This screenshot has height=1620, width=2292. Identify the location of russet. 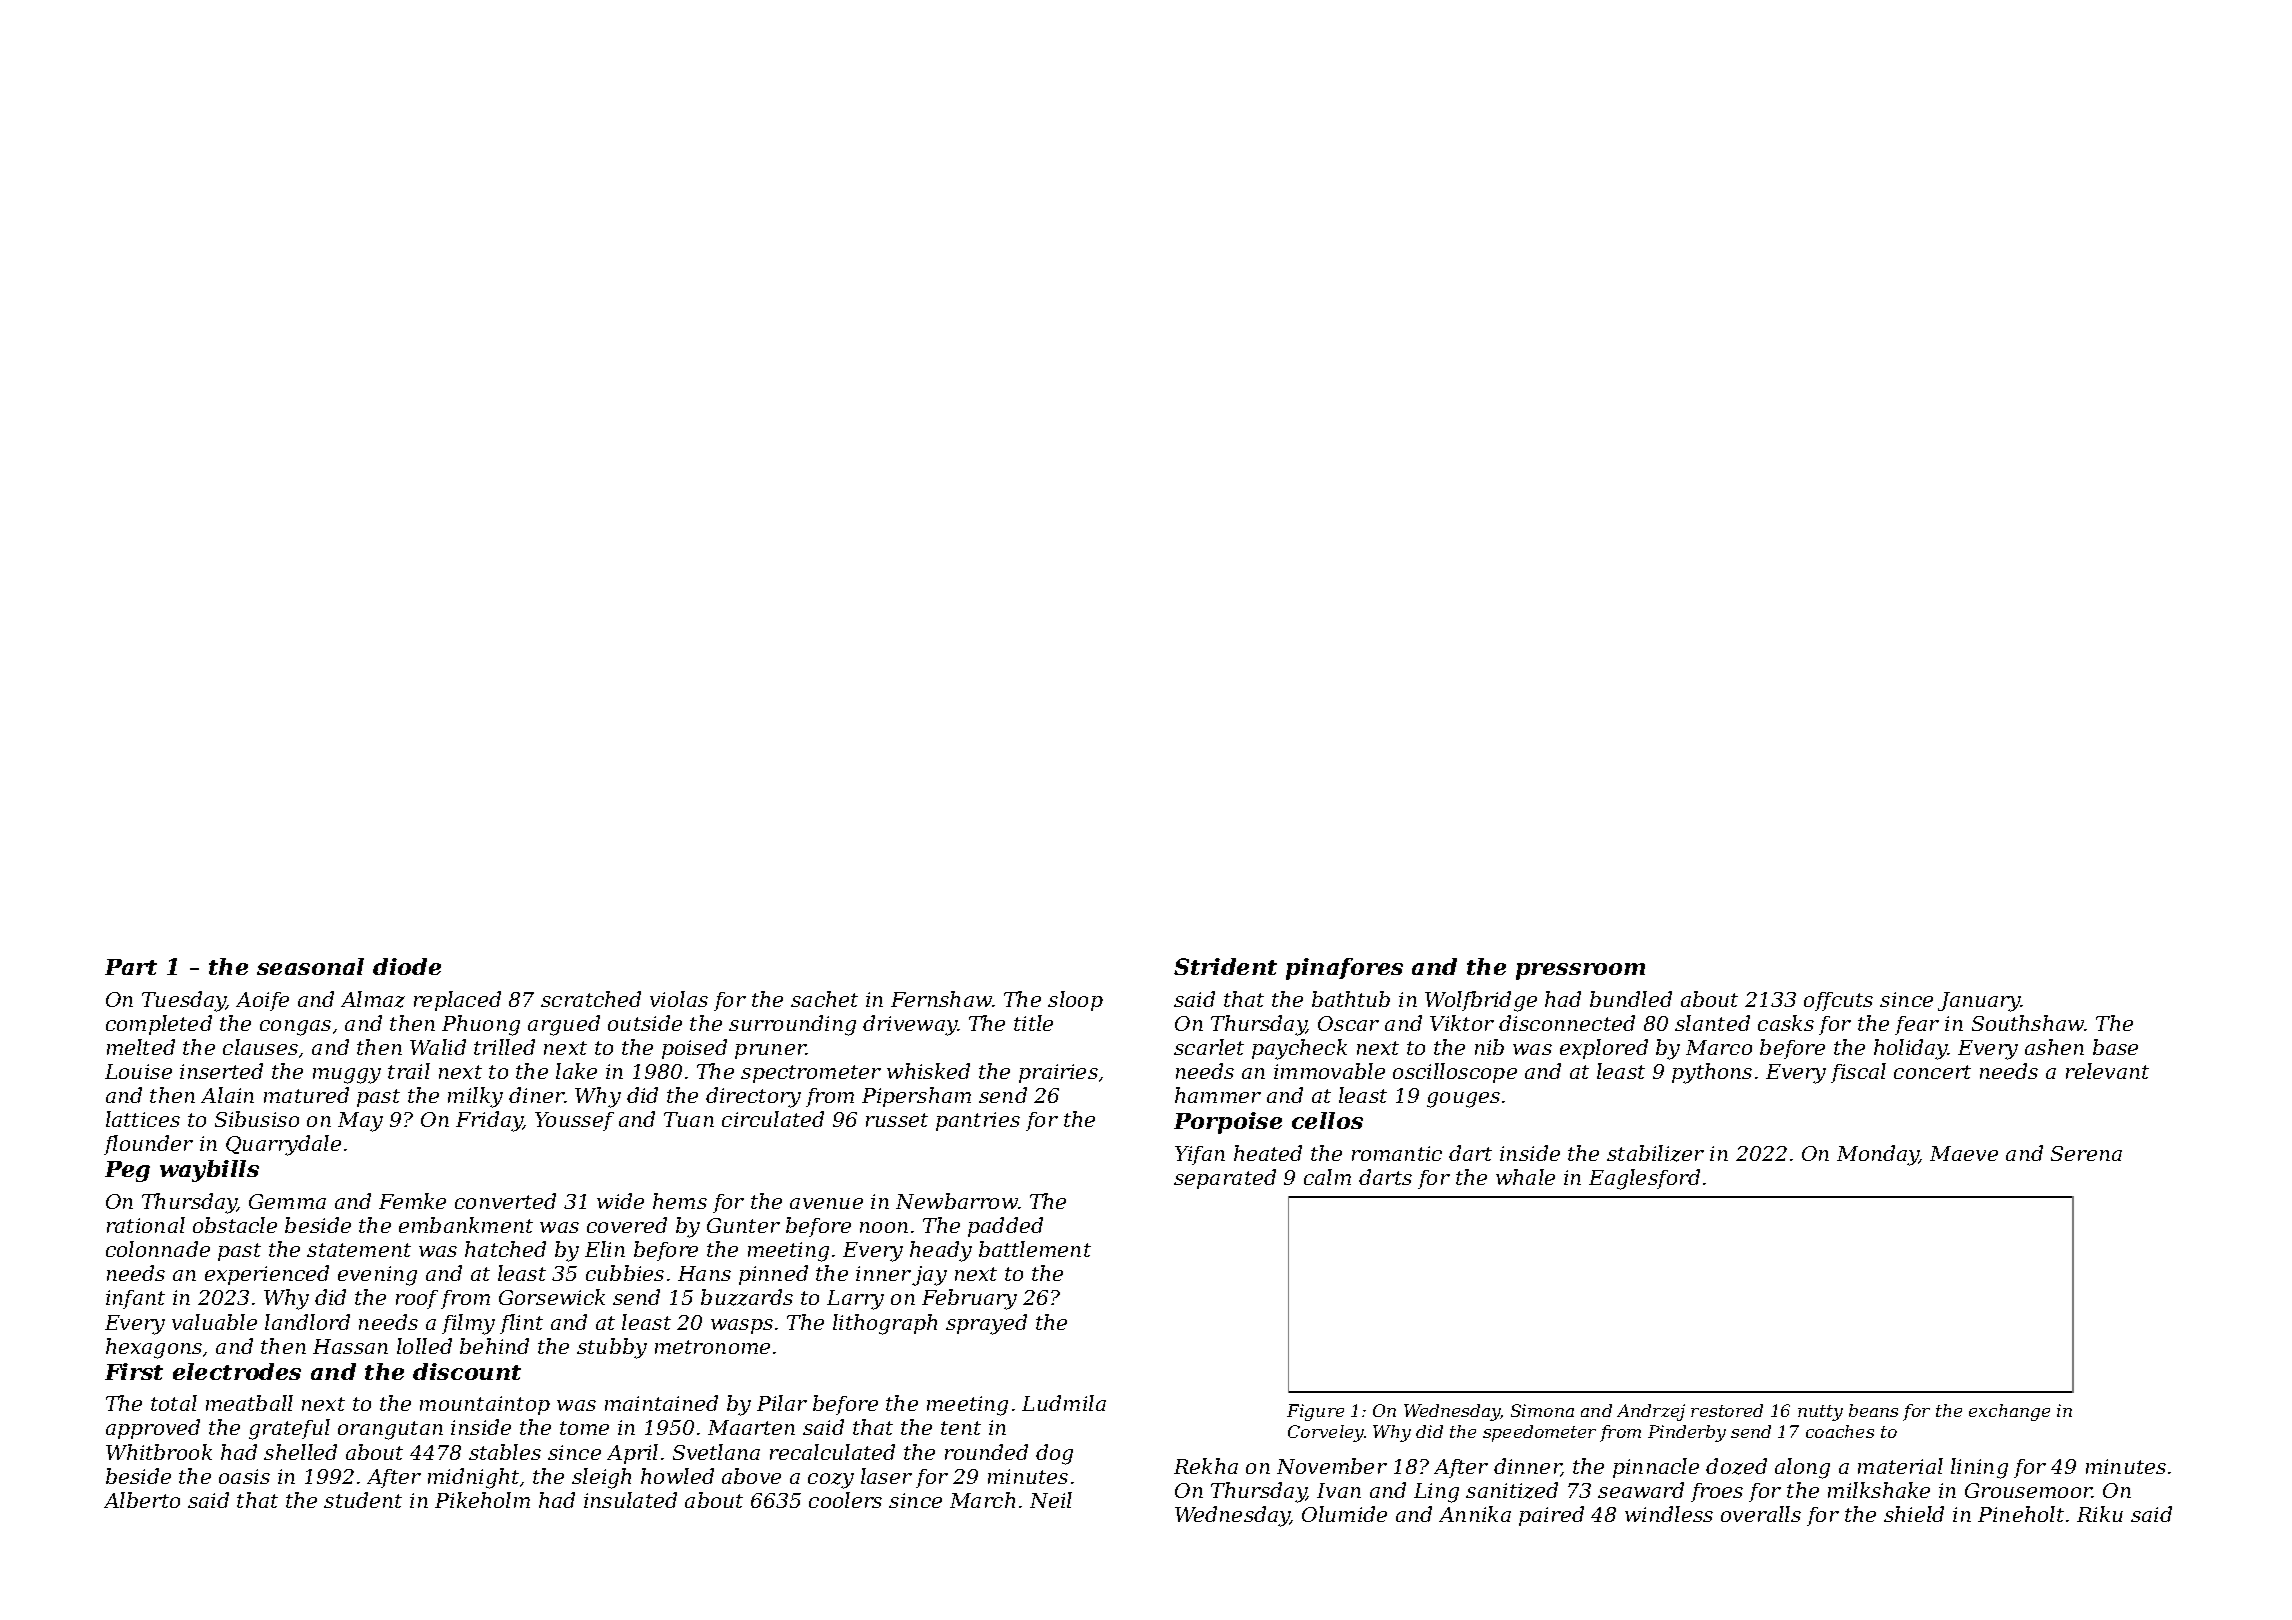
(897, 1120).
